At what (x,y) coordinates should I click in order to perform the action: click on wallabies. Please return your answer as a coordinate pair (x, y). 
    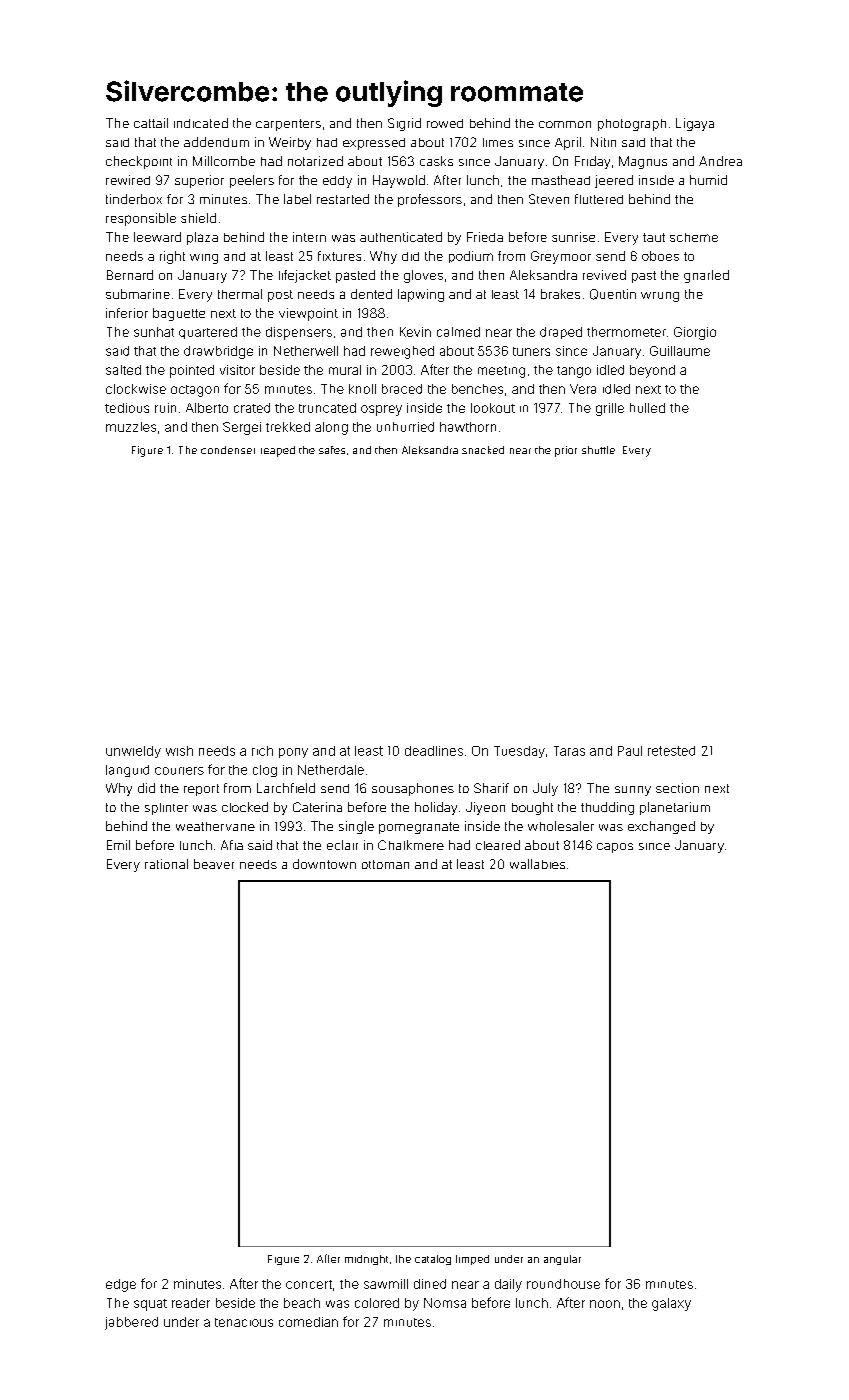
    Looking at the image, I should click on (537, 864).
